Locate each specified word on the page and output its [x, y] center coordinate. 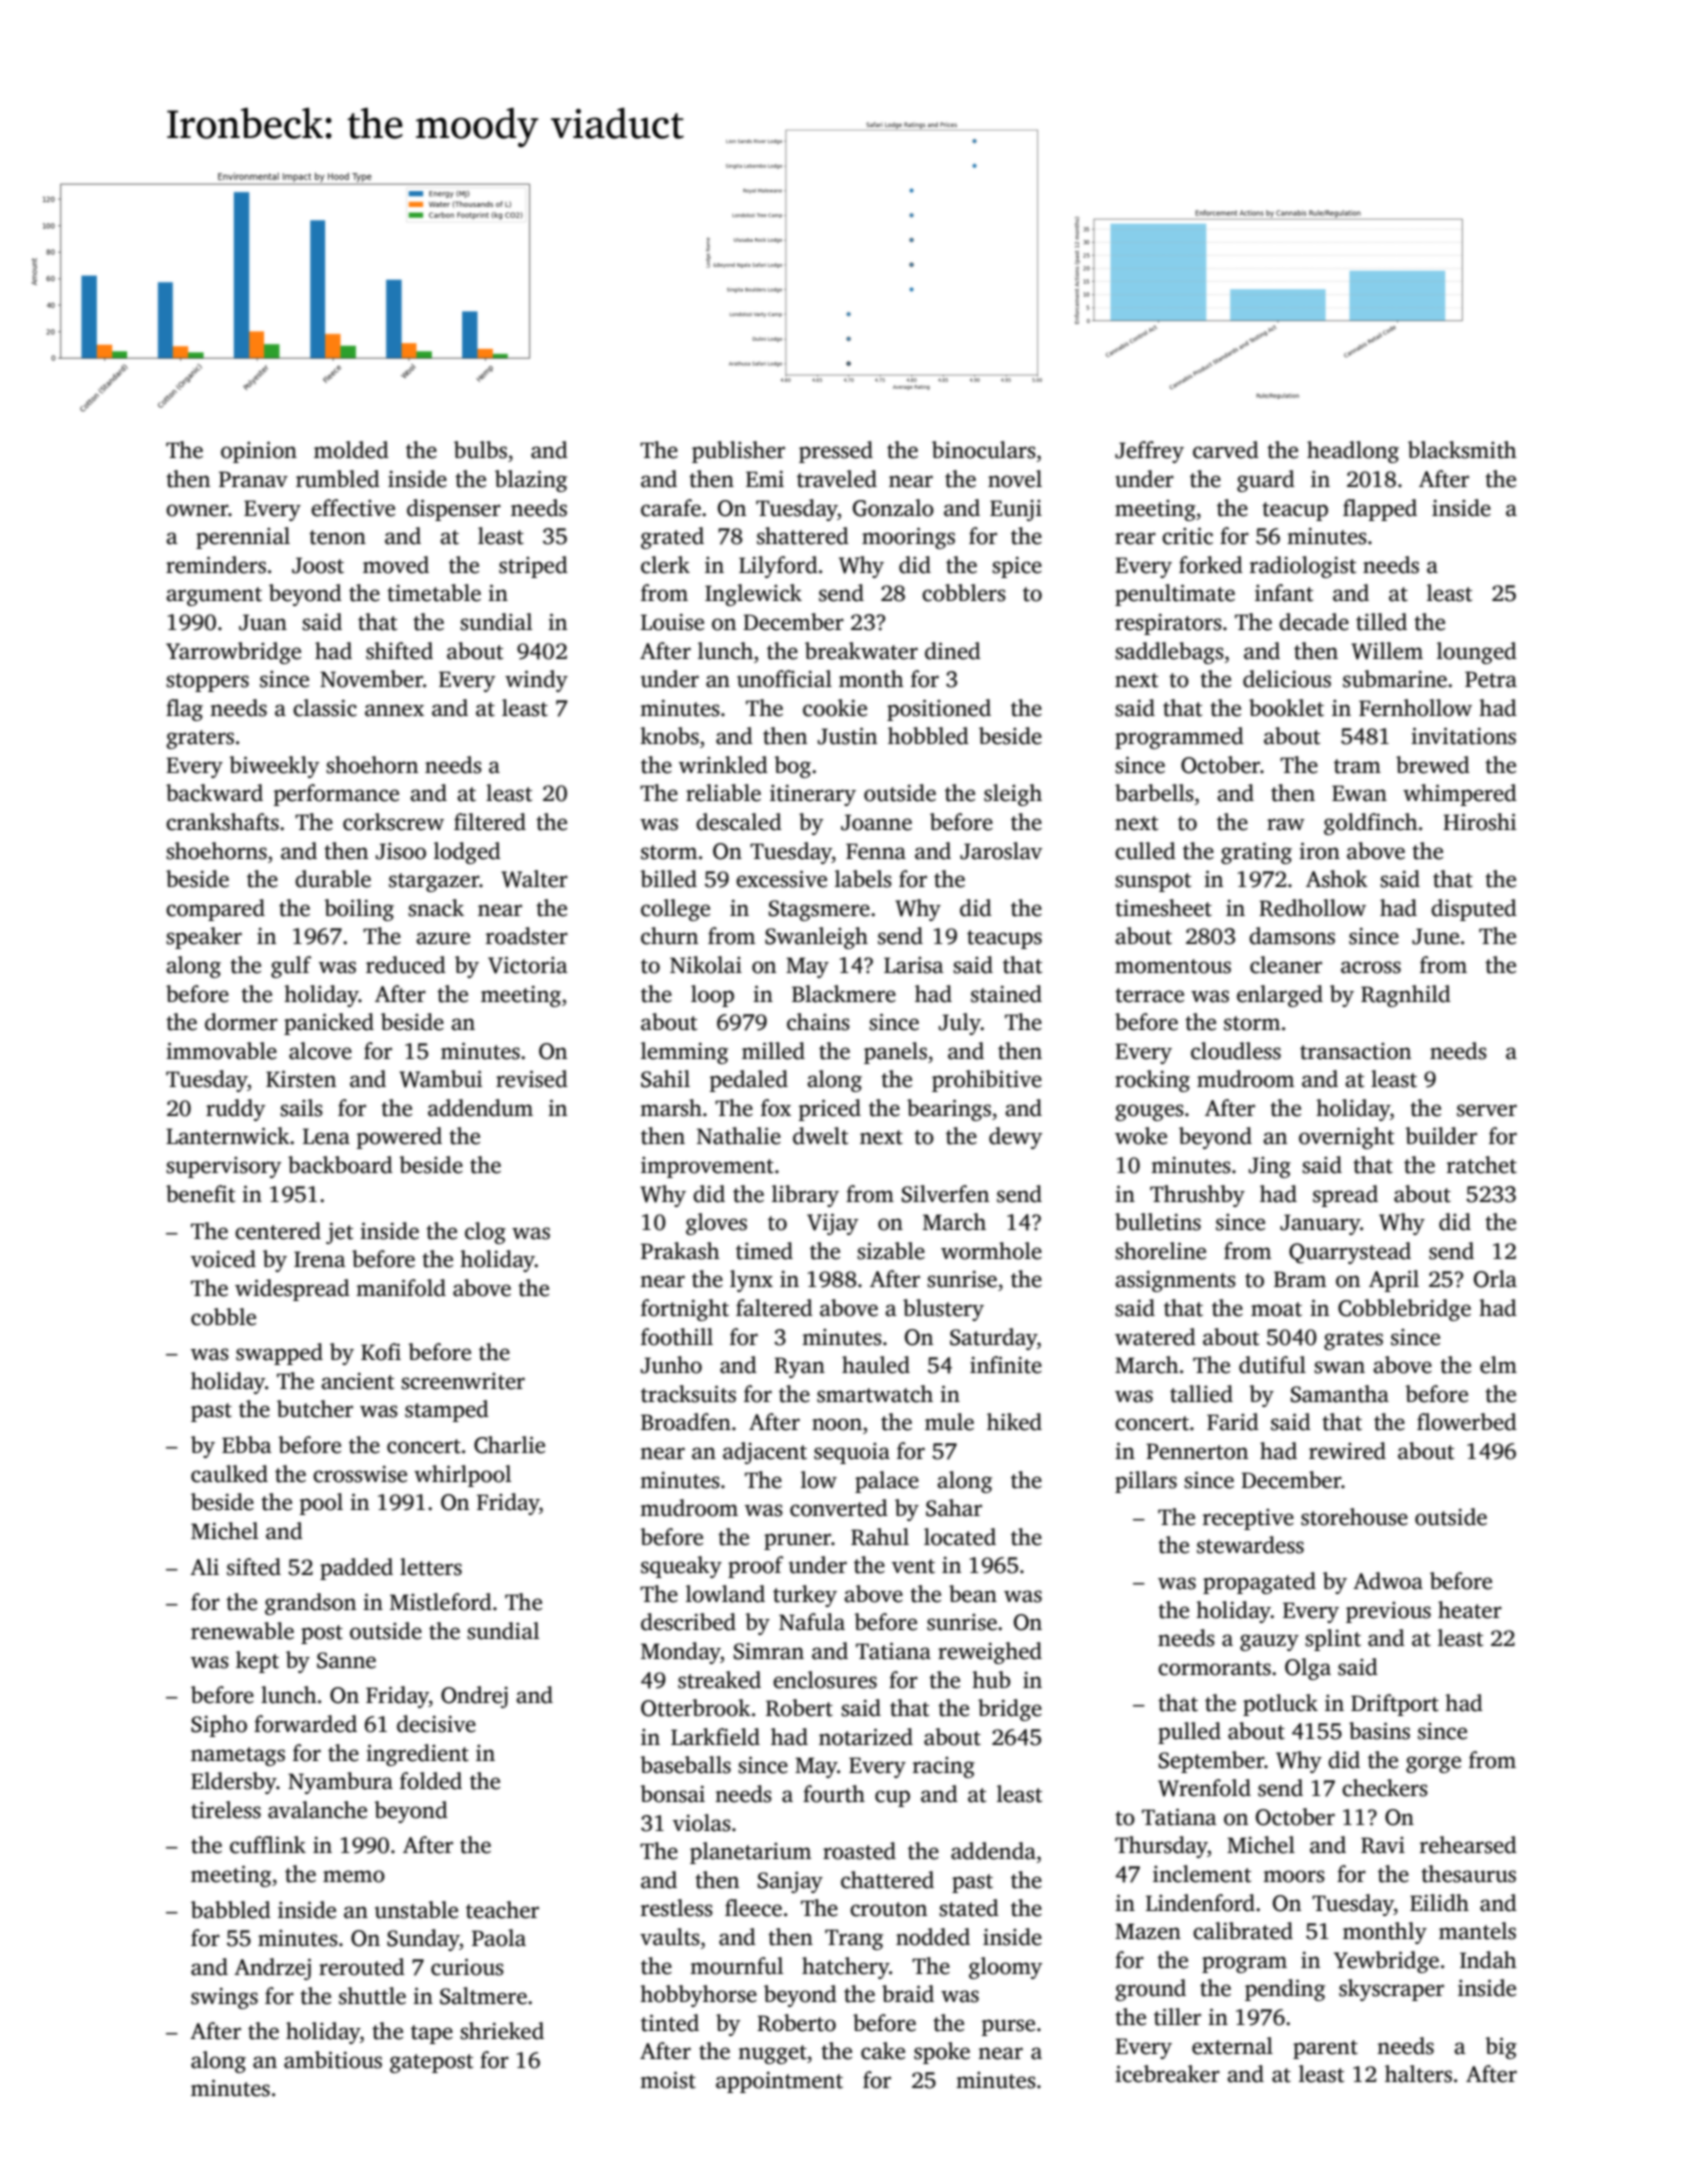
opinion [259, 452]
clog [485, 1233]
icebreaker [1167, 2074]
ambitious [333, 2060]
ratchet [1482, 1165]
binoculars [984, 450]
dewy [1015, 1138]
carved [1226, 450]
